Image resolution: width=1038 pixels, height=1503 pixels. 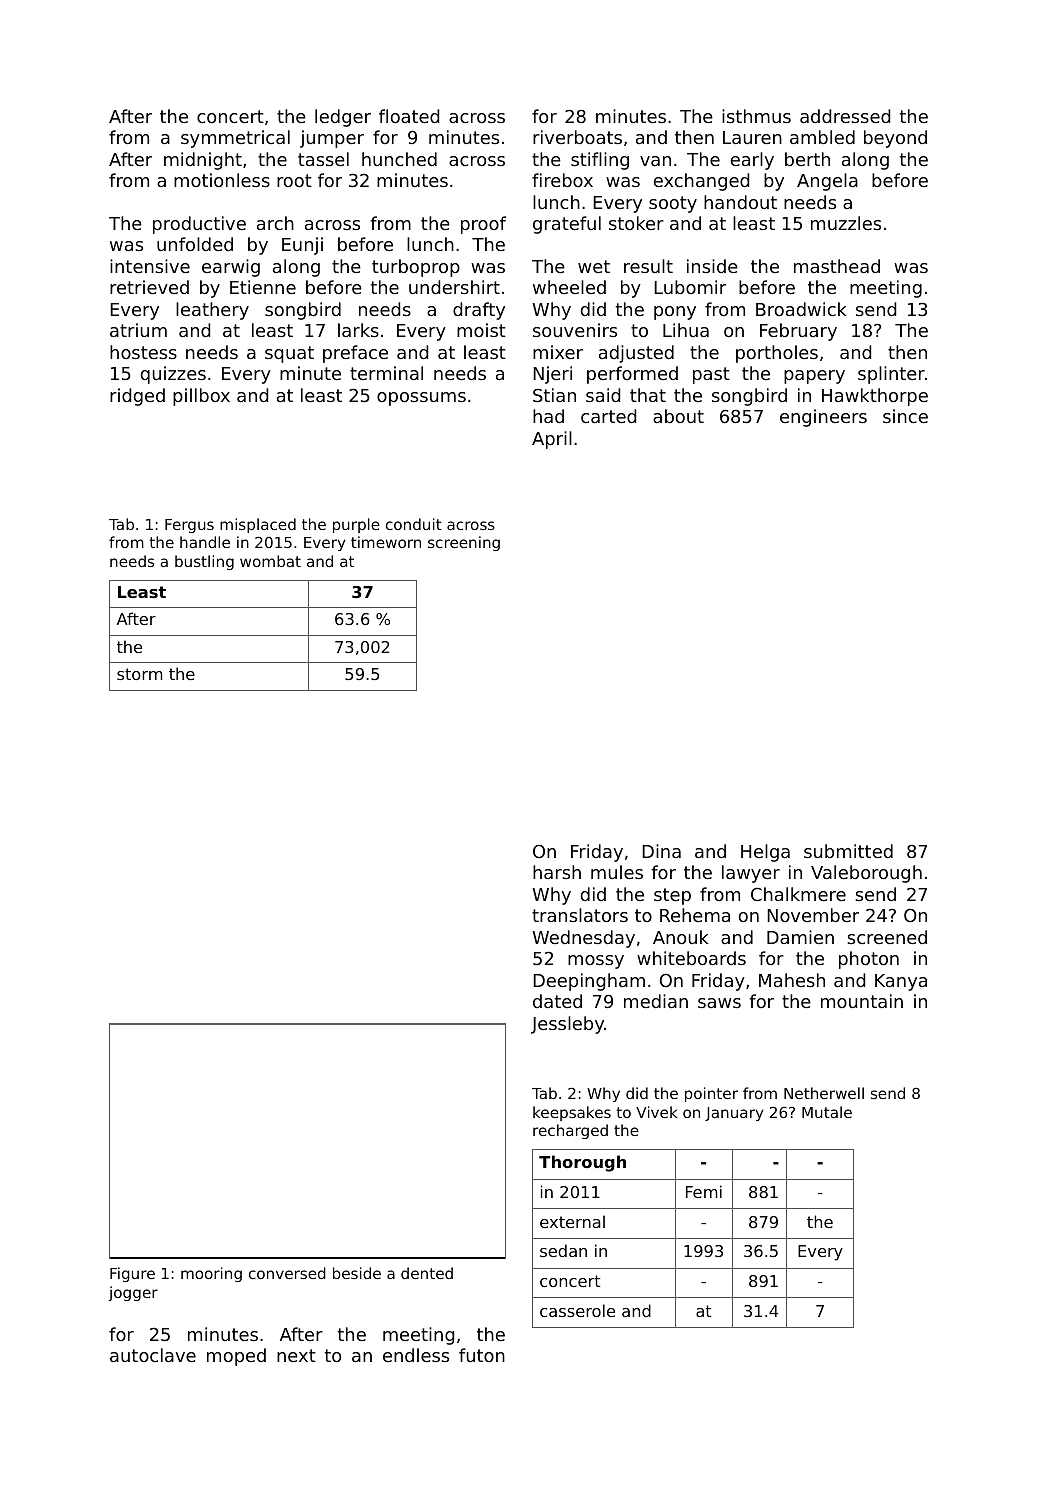 What do you see at coordinates (734, 1114) in the screenshot?
I see `January` at bounding box center [734, 1114].
